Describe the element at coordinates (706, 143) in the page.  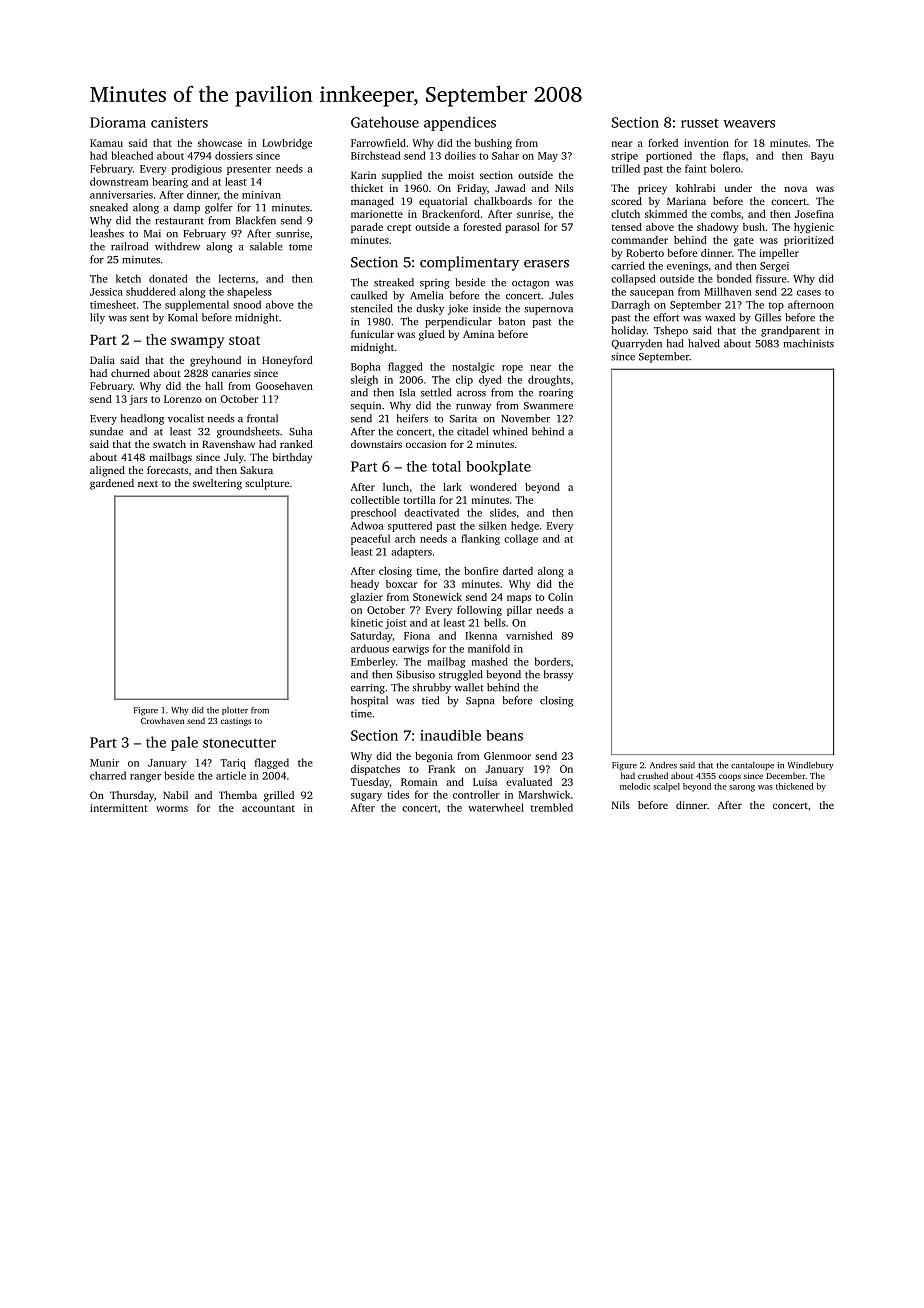
I see `invention` at that location.
